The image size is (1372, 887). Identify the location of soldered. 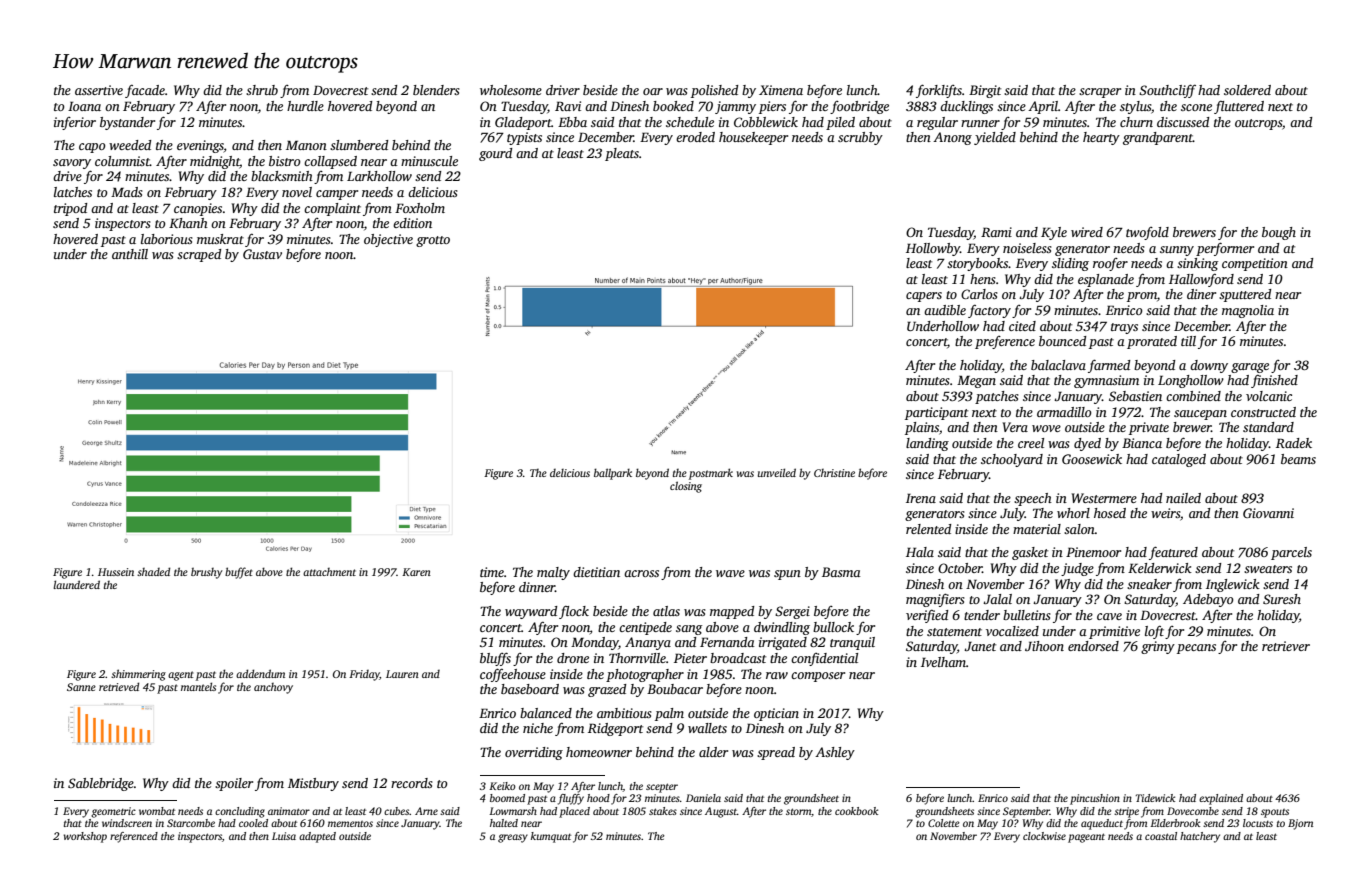
(1247, 90).
